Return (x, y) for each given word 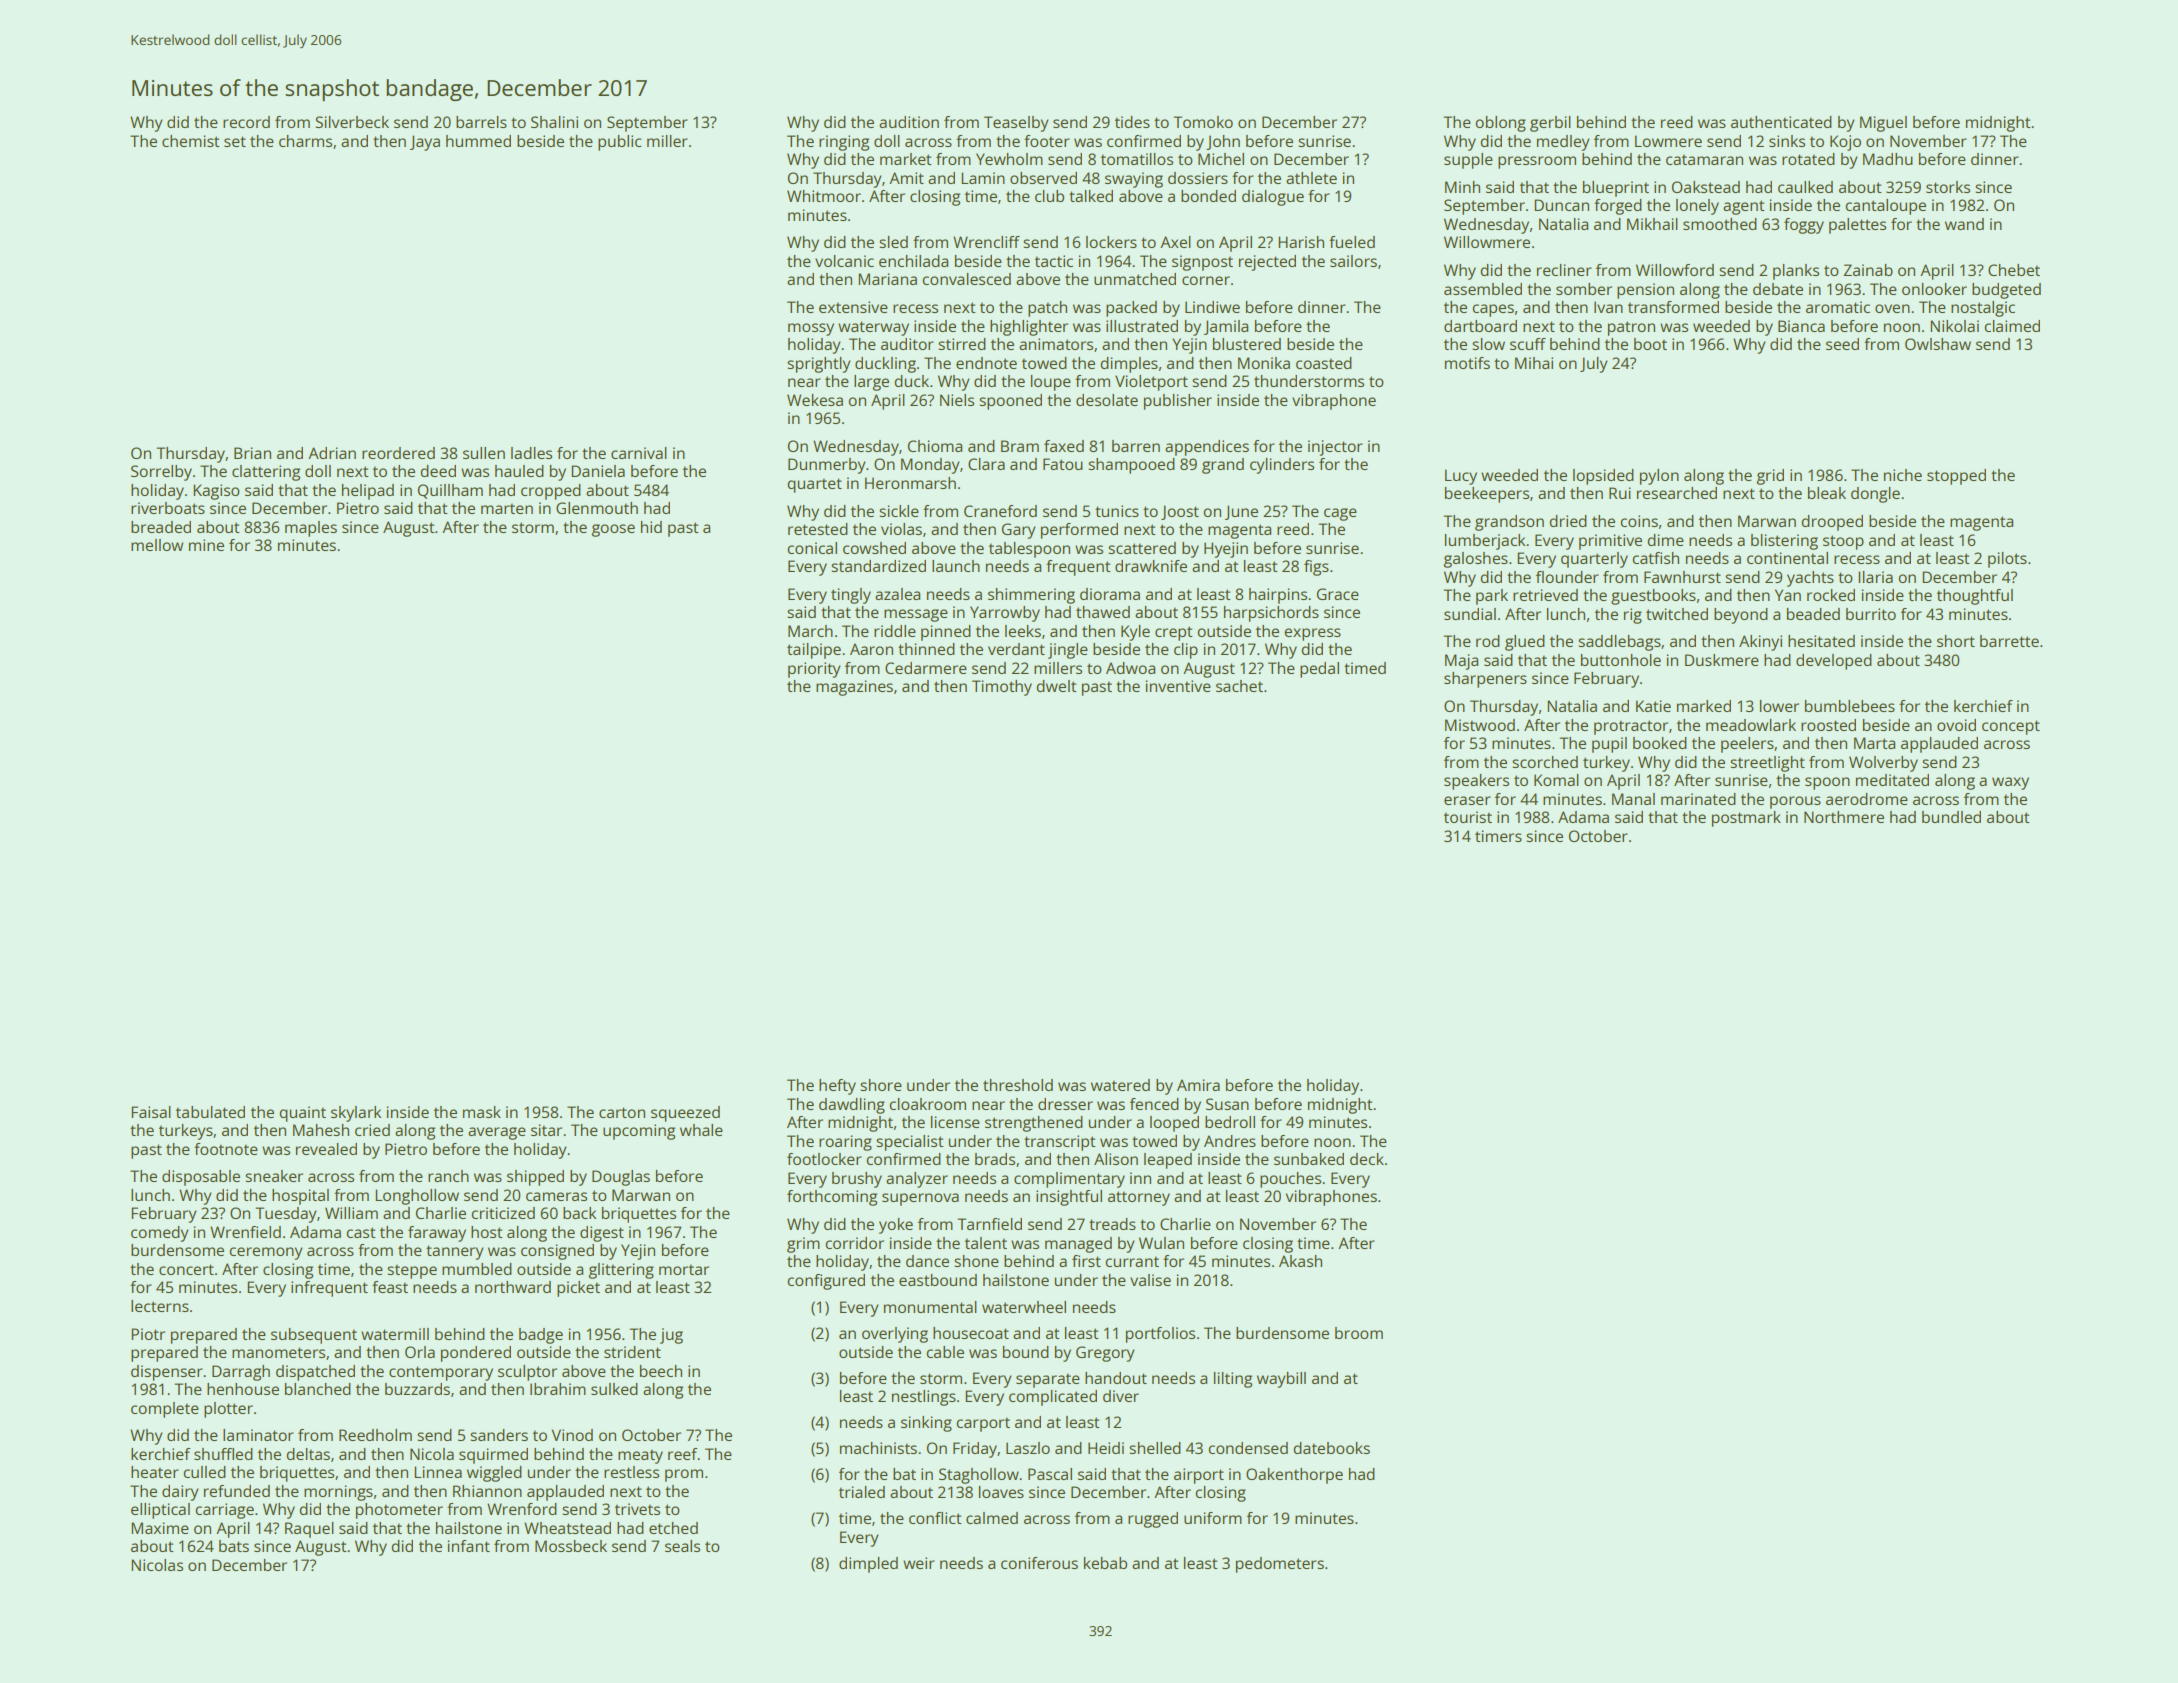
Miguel (1883, 124)
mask (482, 1112)
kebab (1105, 1563)
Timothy (1002, 688)
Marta (1874, 743)
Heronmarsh (910, 483)
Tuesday (286, 1215)
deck (1367, 1159)
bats (234, 1546)
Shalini (554, 122)
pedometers (1280, 1565)
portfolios (1160, 1335)
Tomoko (1203, 122)
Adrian (332, 453)
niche (1903, 475)
